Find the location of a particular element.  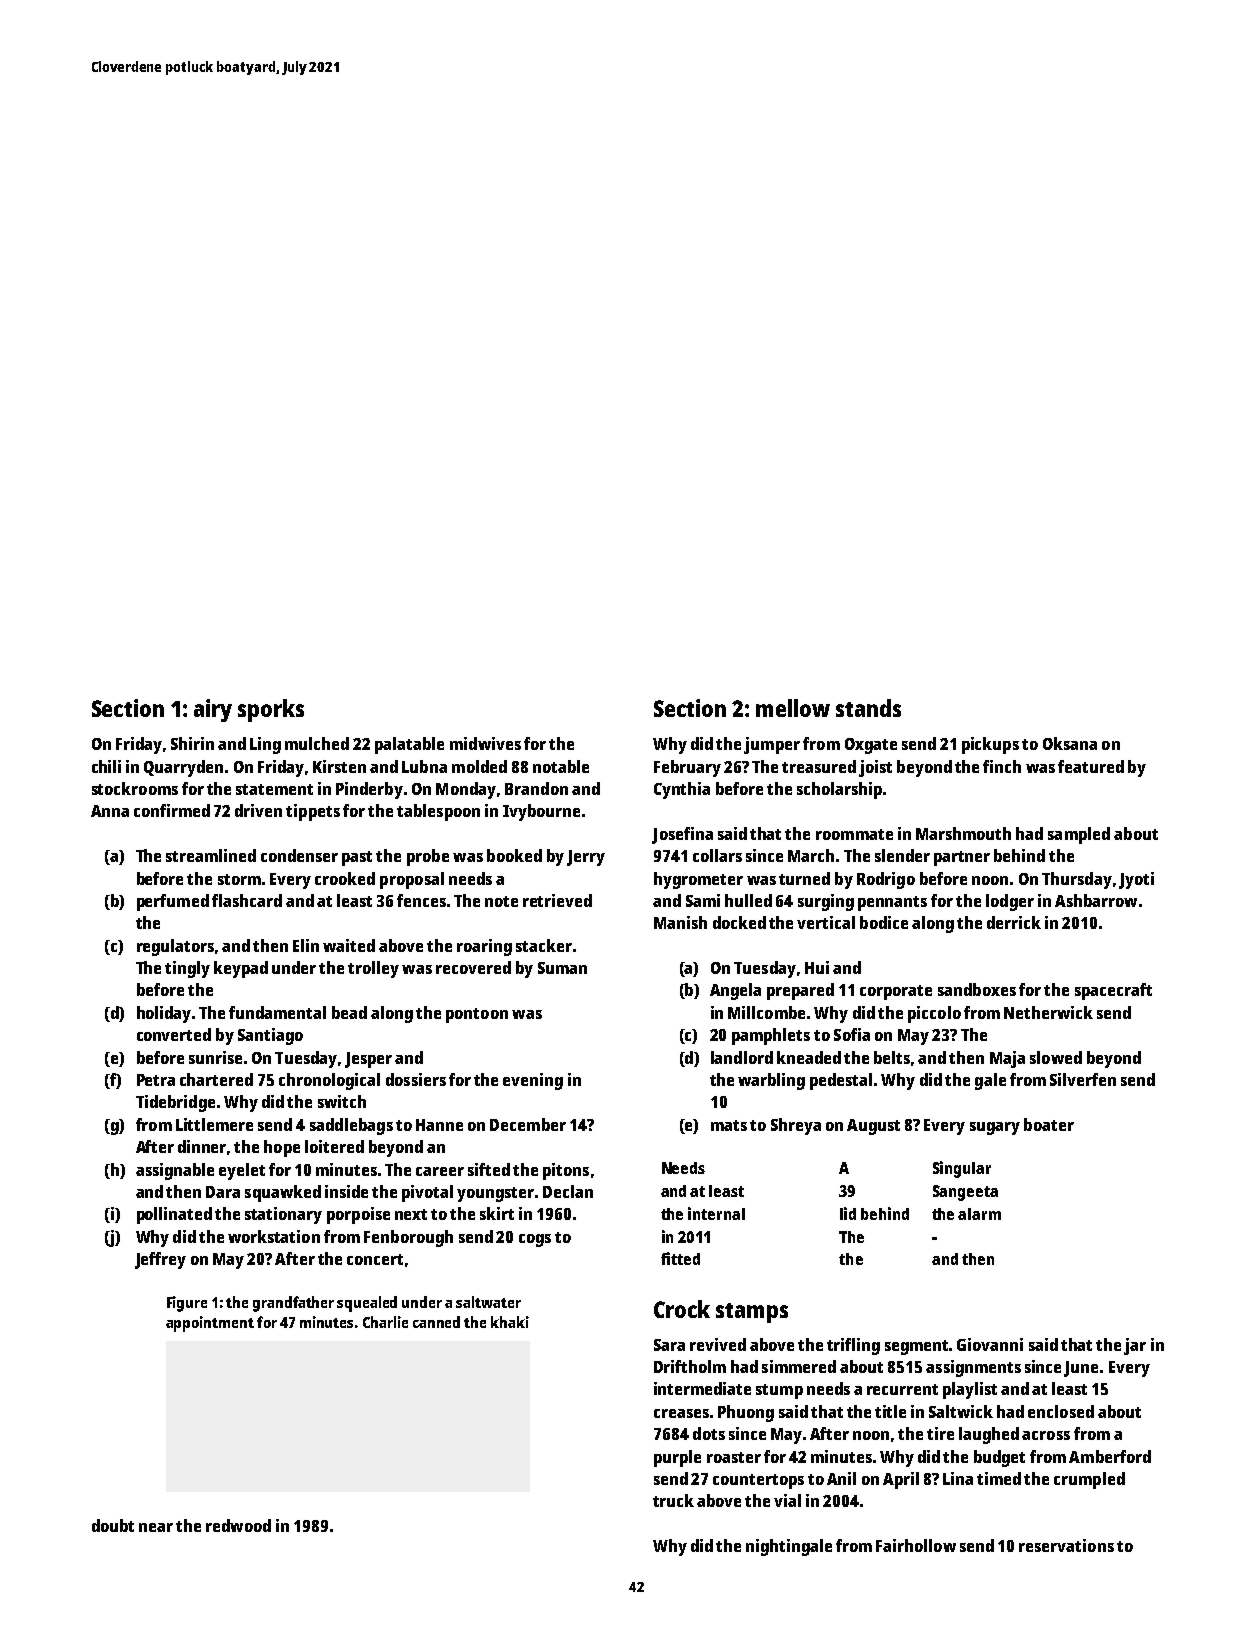

tablespoon is located at coordinates (438, 812).
